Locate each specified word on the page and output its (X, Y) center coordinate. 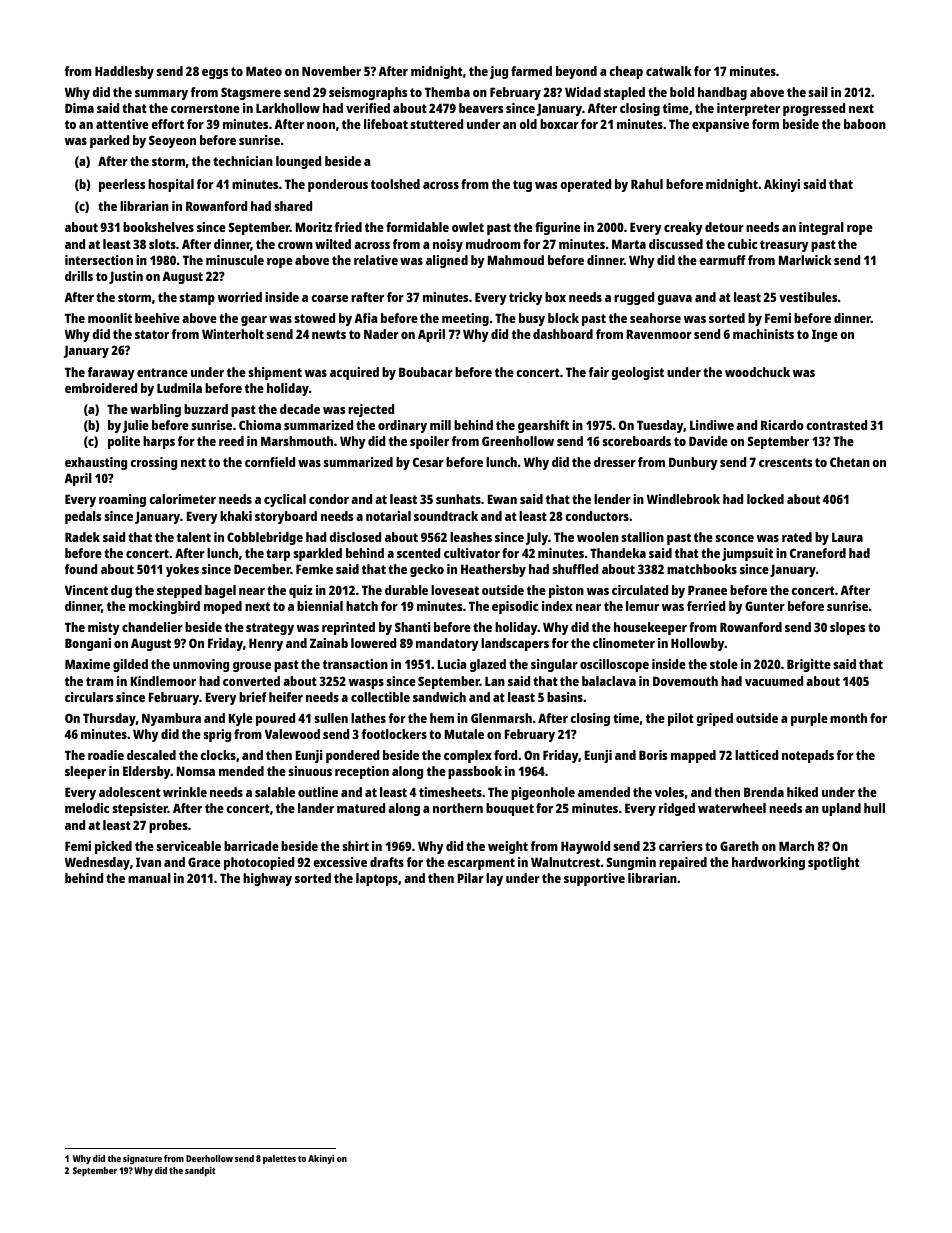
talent (194, 537)
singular (554, 665)
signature (142, 1159)
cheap (626, 72)
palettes (279, 1159)
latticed (757, 755)
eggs (215, 74)
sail (818, 92)
